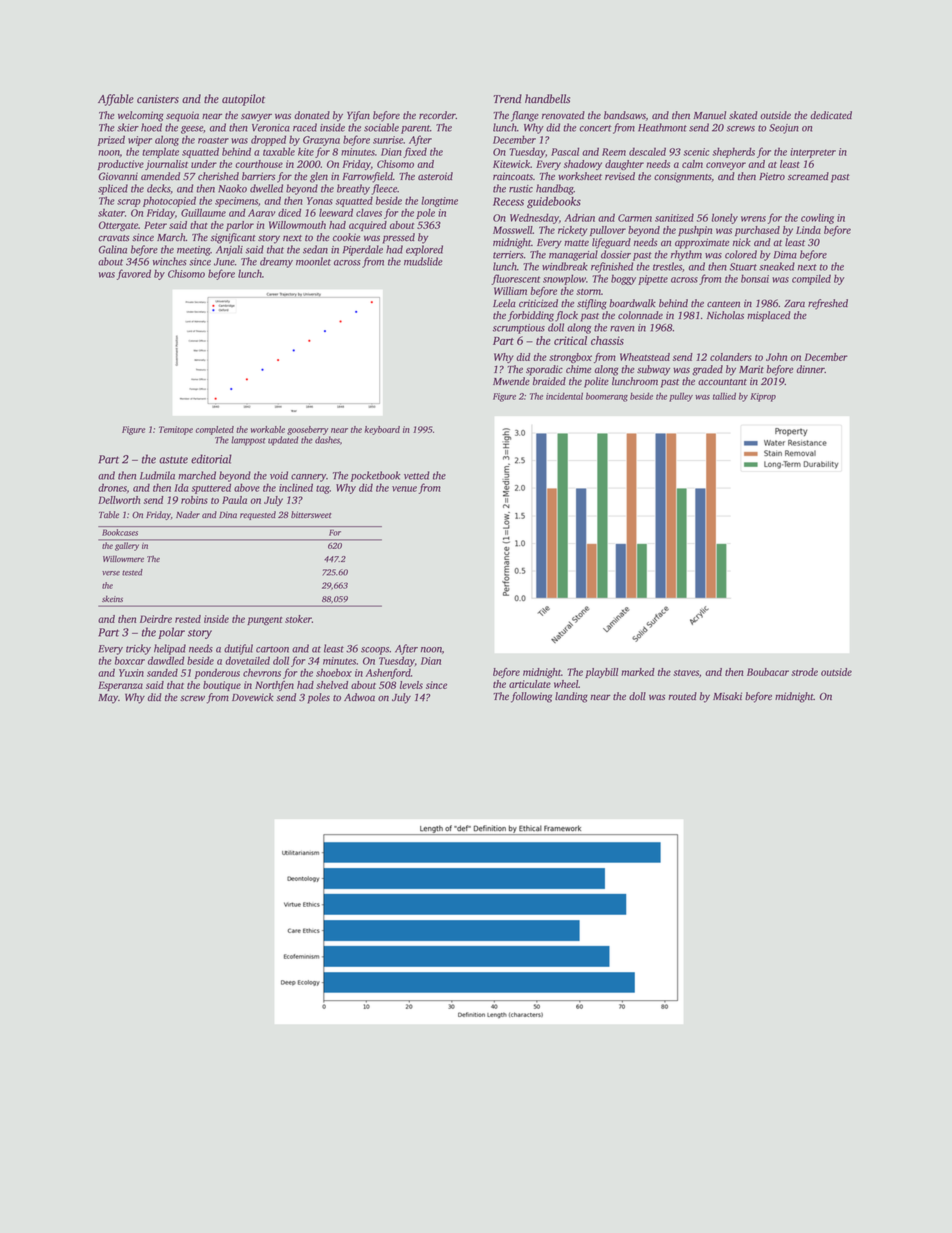  I want to click on completed, so click(215, 430).
